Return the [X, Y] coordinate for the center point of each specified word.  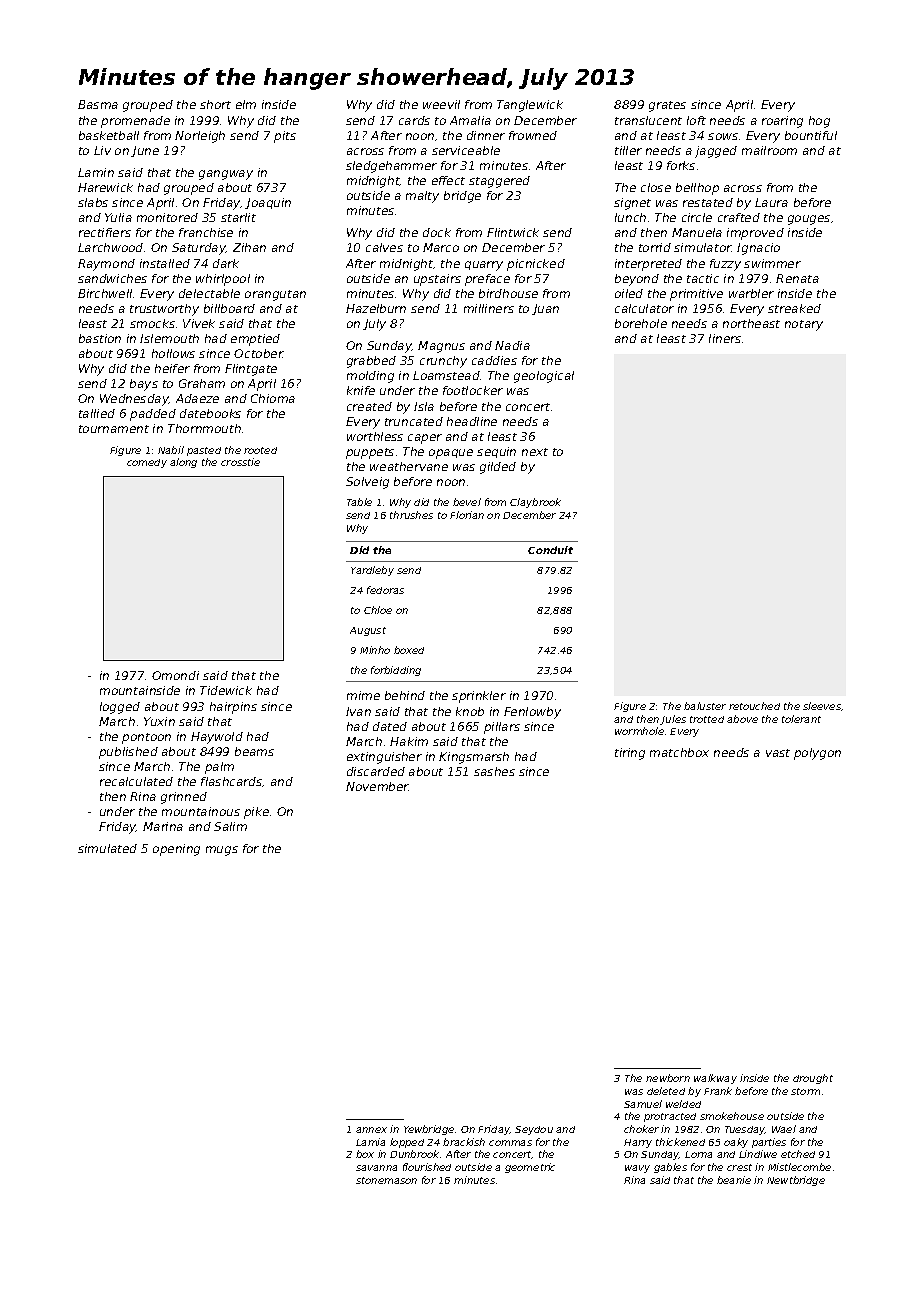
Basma [98, 104]
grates [667, 106]
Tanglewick [530, 106]
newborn [668, 1078]
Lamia [370, 1142]
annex [371, 1130]
